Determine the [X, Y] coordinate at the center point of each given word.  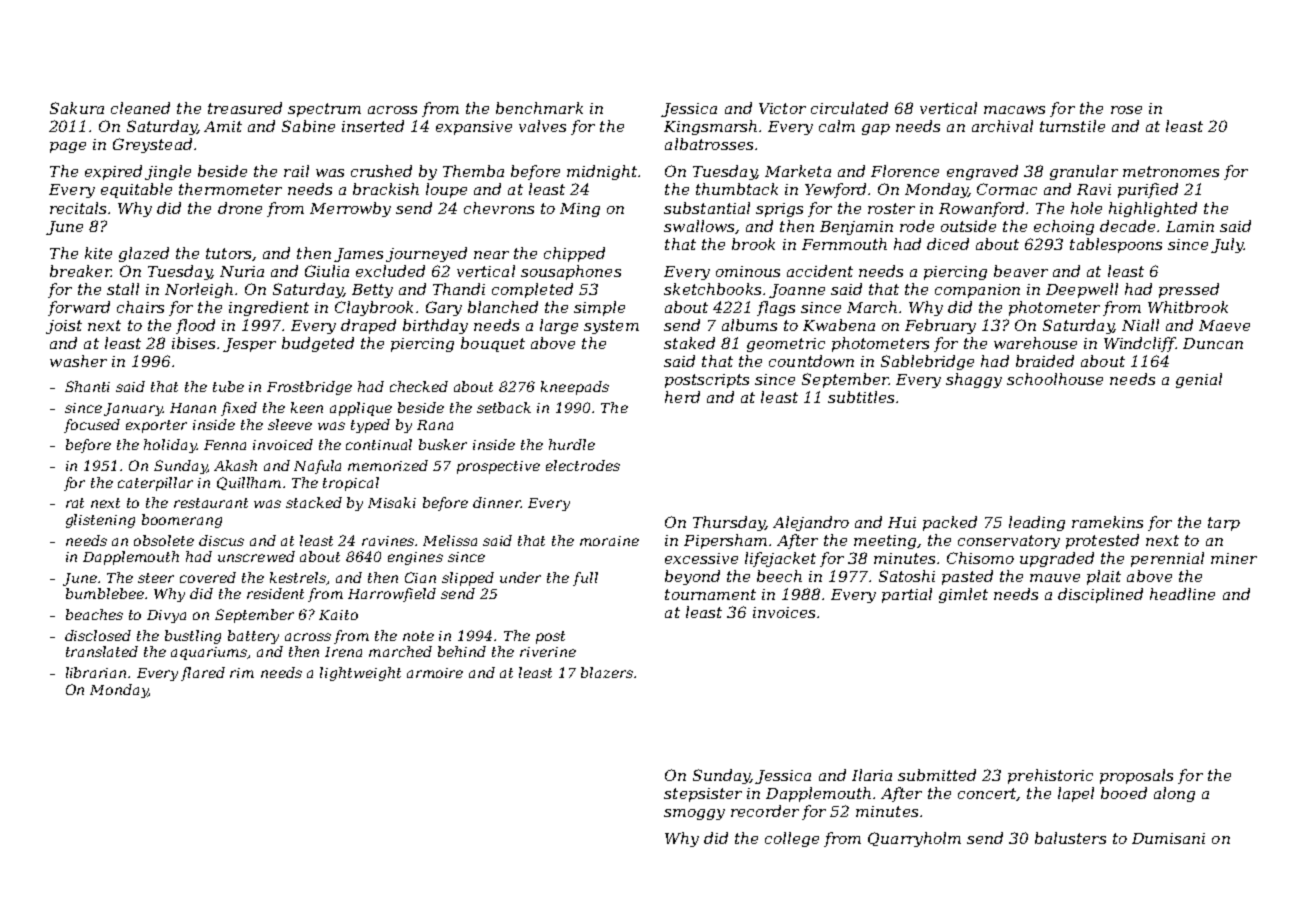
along [1174, 794]
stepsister [703, 795]
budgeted [318, 344]
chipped [574, 254]
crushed [381, 171]
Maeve [1224, 325]
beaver [1021, 271]
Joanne [797, 291]
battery [253, 637]
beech [779, 576]
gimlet [963, 595]
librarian [96, 672]
